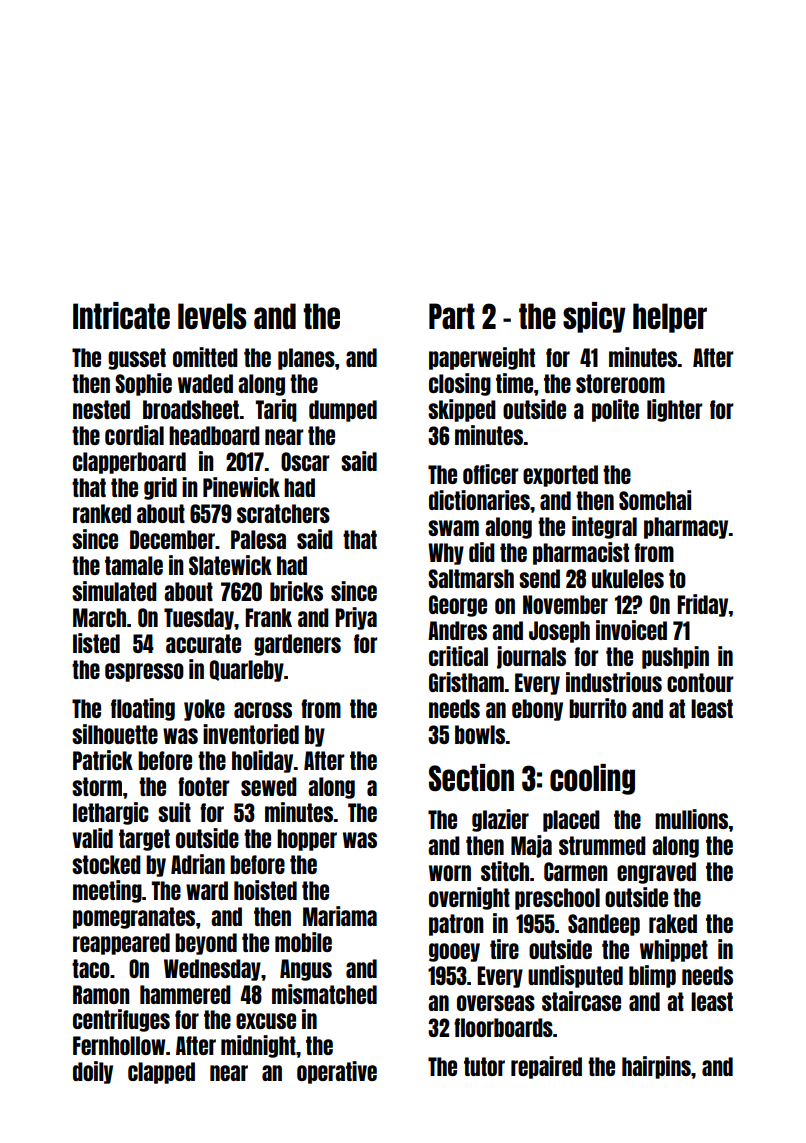 The image size is (806, 1143). What do you see at coordinates (203, 786) in the screenshot?
I see `footer` at bounding box center [203, 786].
